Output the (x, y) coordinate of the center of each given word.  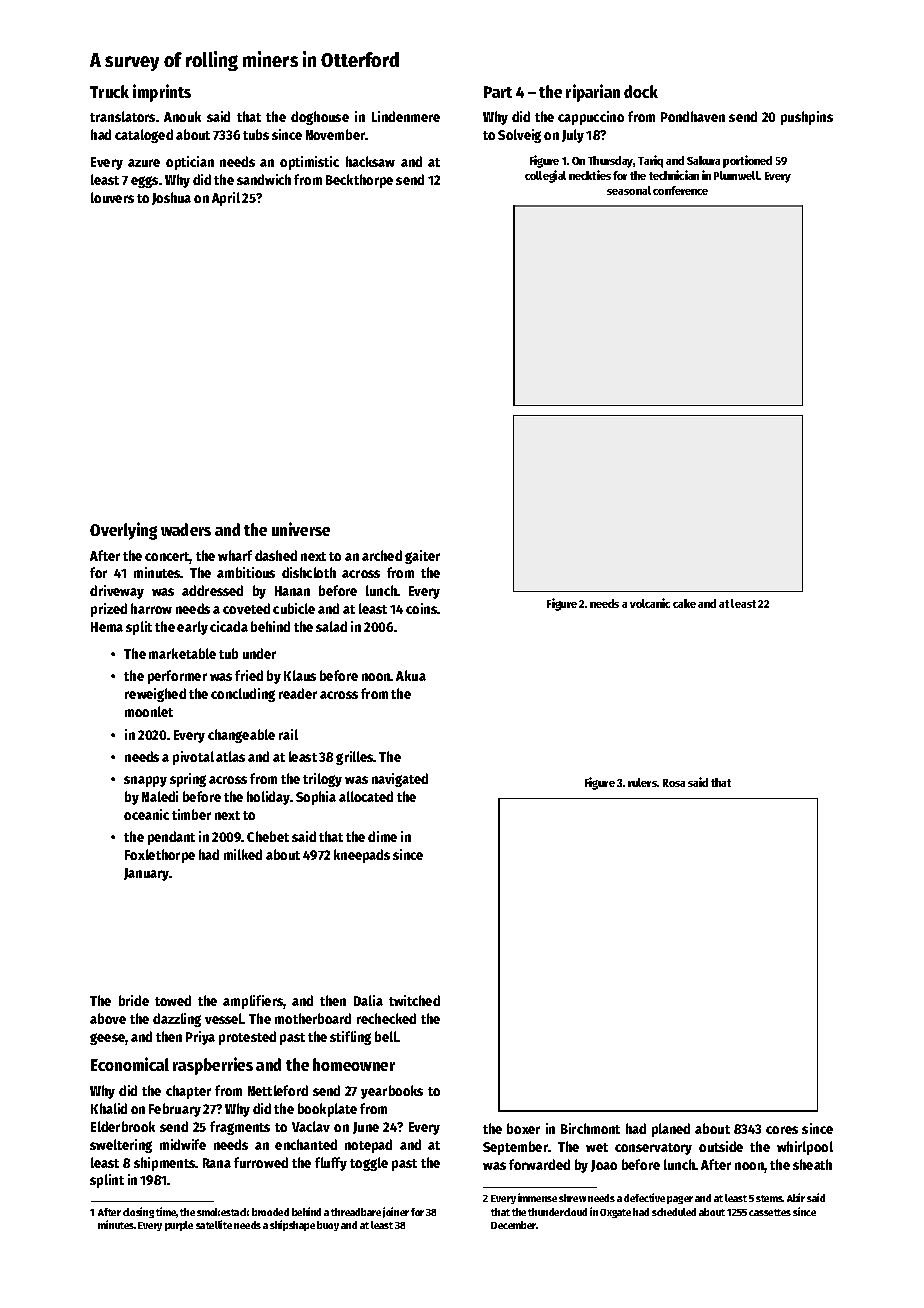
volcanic (650, 603)
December (514, 1225)
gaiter (422, 557)
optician (190, 163)
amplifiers (253, 1002)
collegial (545, 176)
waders (186, 529)
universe (301, 529)
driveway (117, 592)
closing (138, 1212)
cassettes (770, 1212)
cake (684, 603)
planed (671, 1130)
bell (386, 1036)
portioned (747, 161)
